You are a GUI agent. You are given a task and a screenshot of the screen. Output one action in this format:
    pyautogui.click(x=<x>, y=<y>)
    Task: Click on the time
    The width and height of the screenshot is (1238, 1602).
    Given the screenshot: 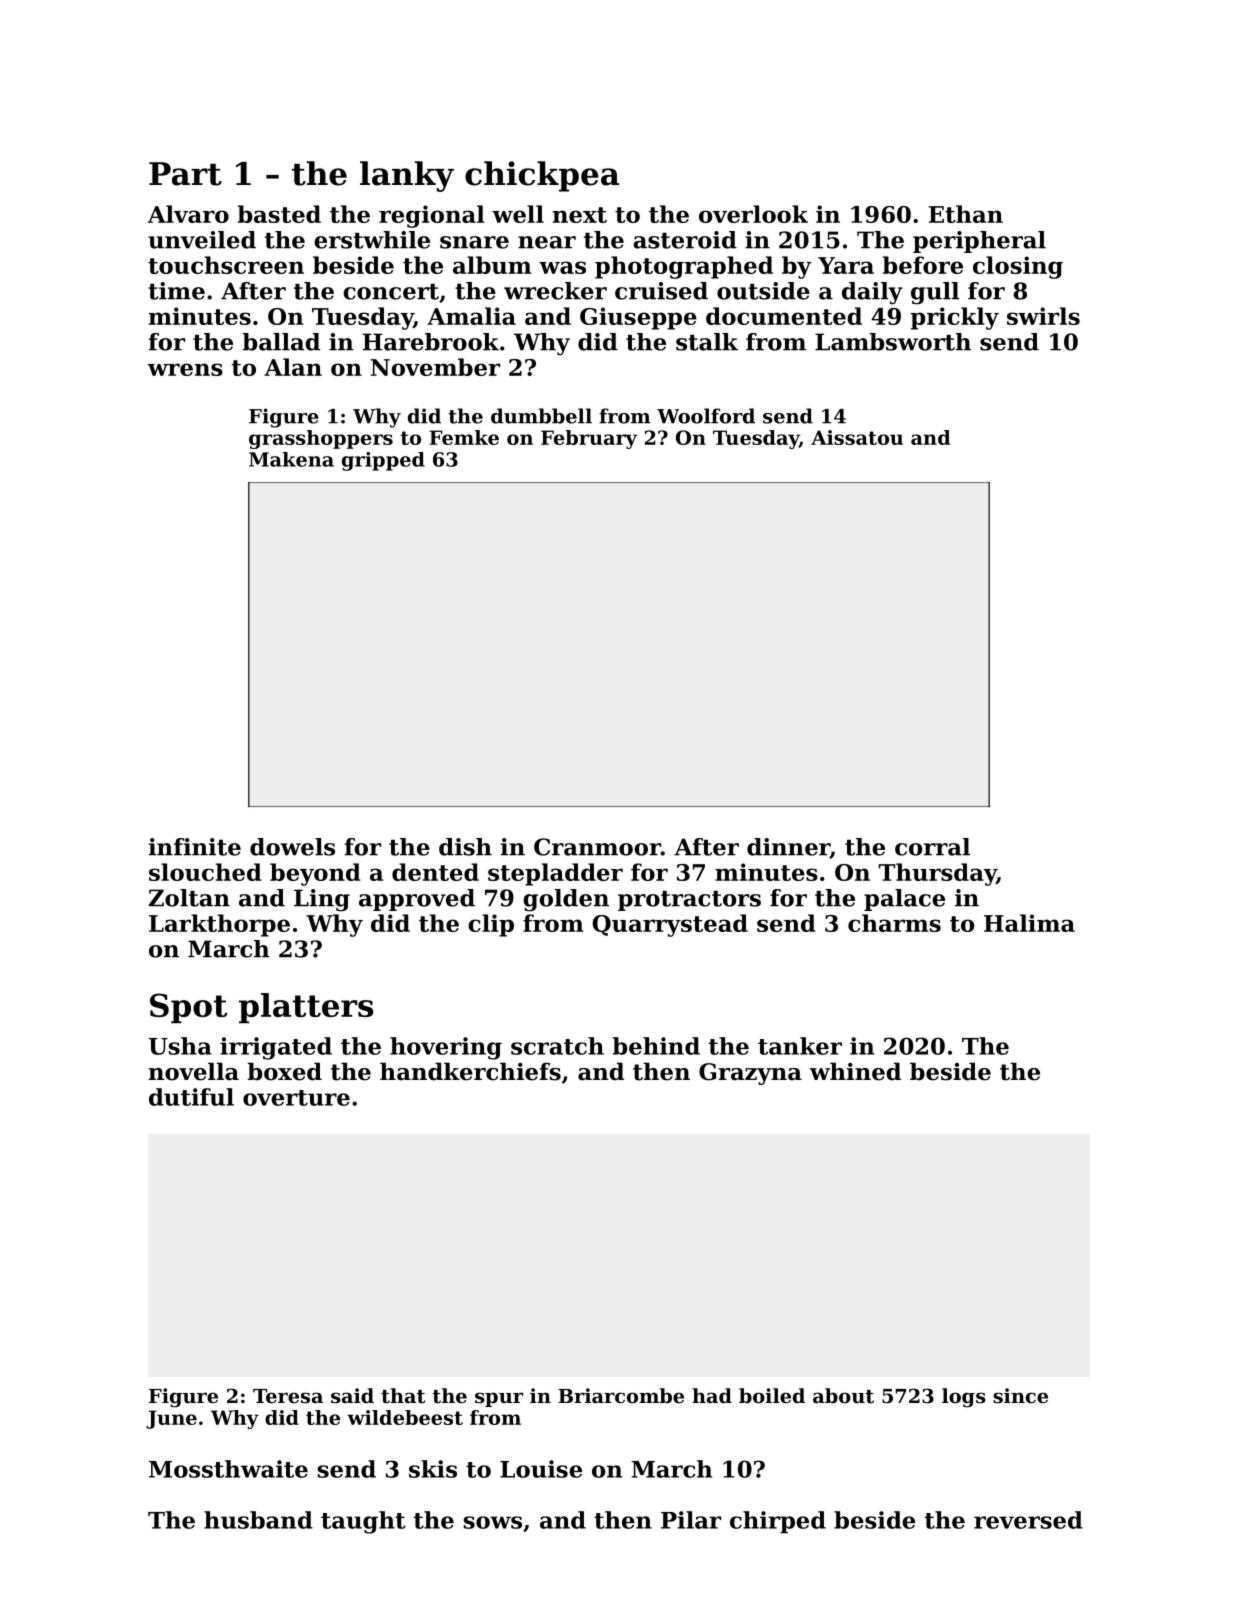 What is the action you would take?
    pyautogui.click(x=176, y=291)
